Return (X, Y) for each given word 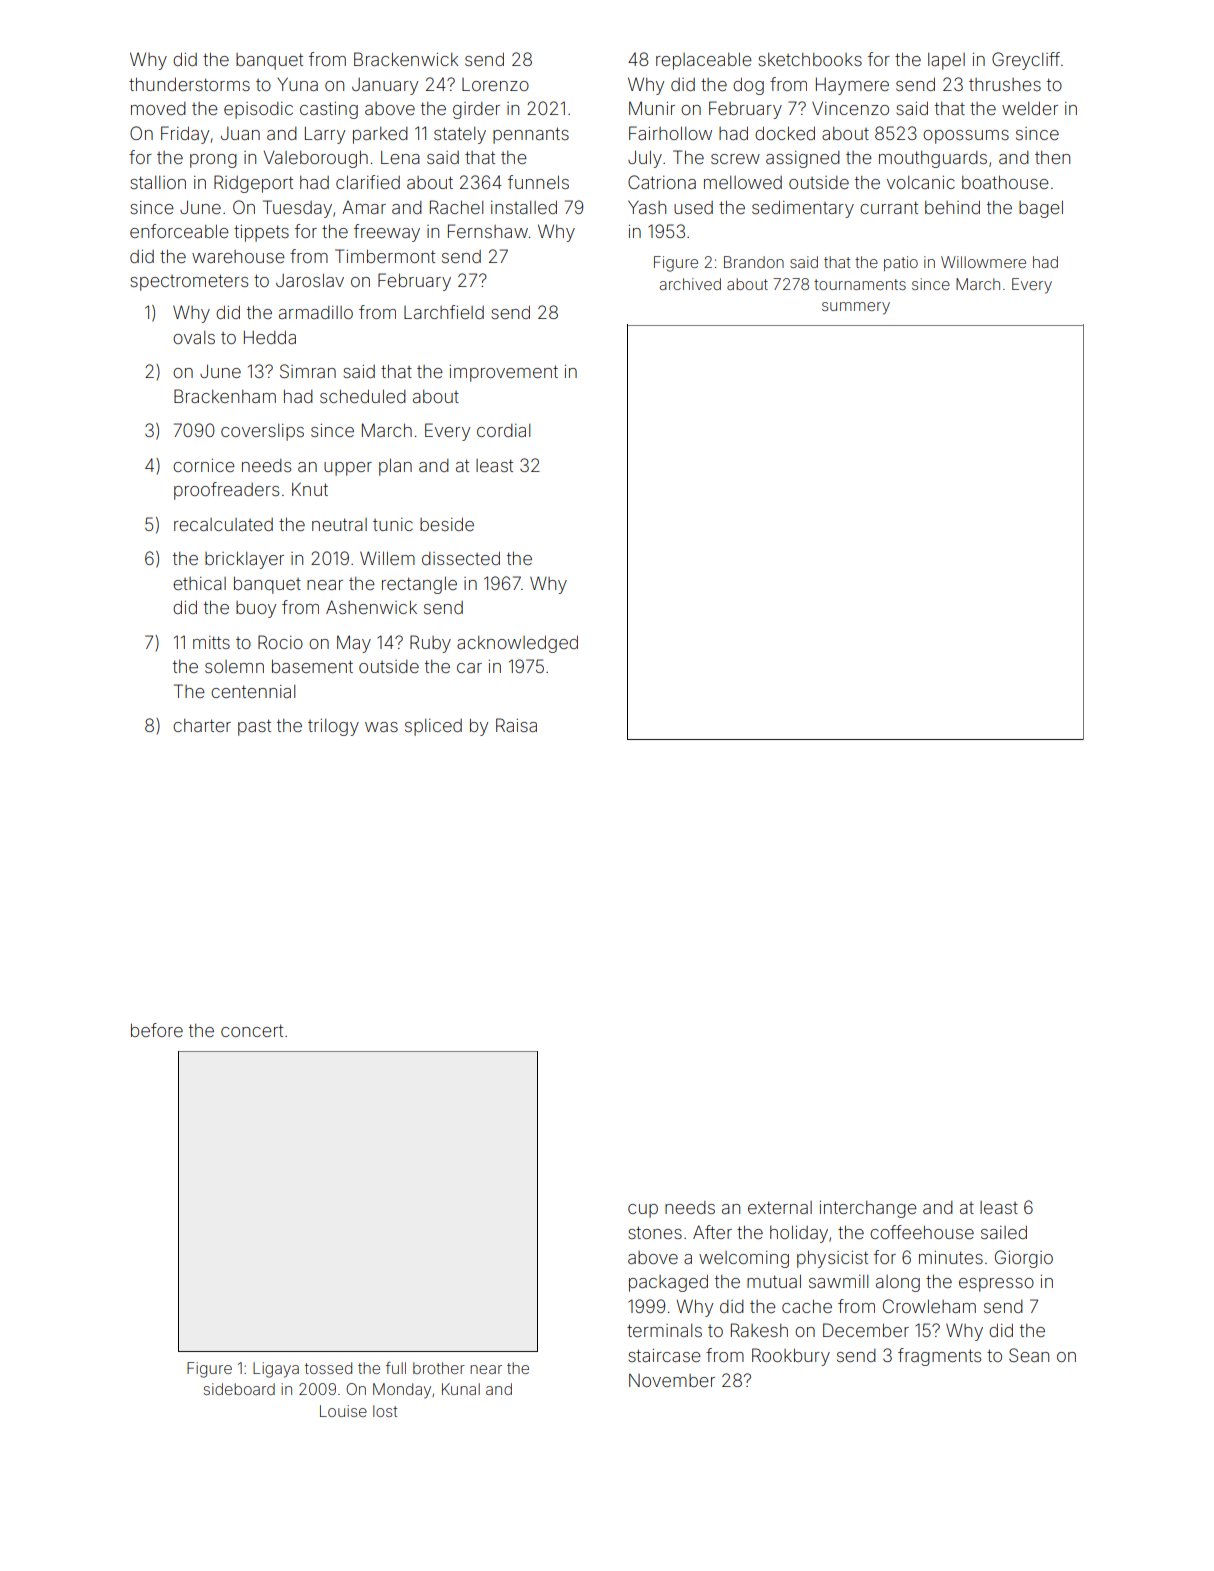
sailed (1004, 1232)
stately (460, 135)
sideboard (239, 1389)
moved (158, 108)
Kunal (461, 1389)
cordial (503, 430)
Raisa (516, 725)
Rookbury (791, 1357)
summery (856, 308)
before (157, 1030)
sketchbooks (810, 59)
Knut (310, 489)
